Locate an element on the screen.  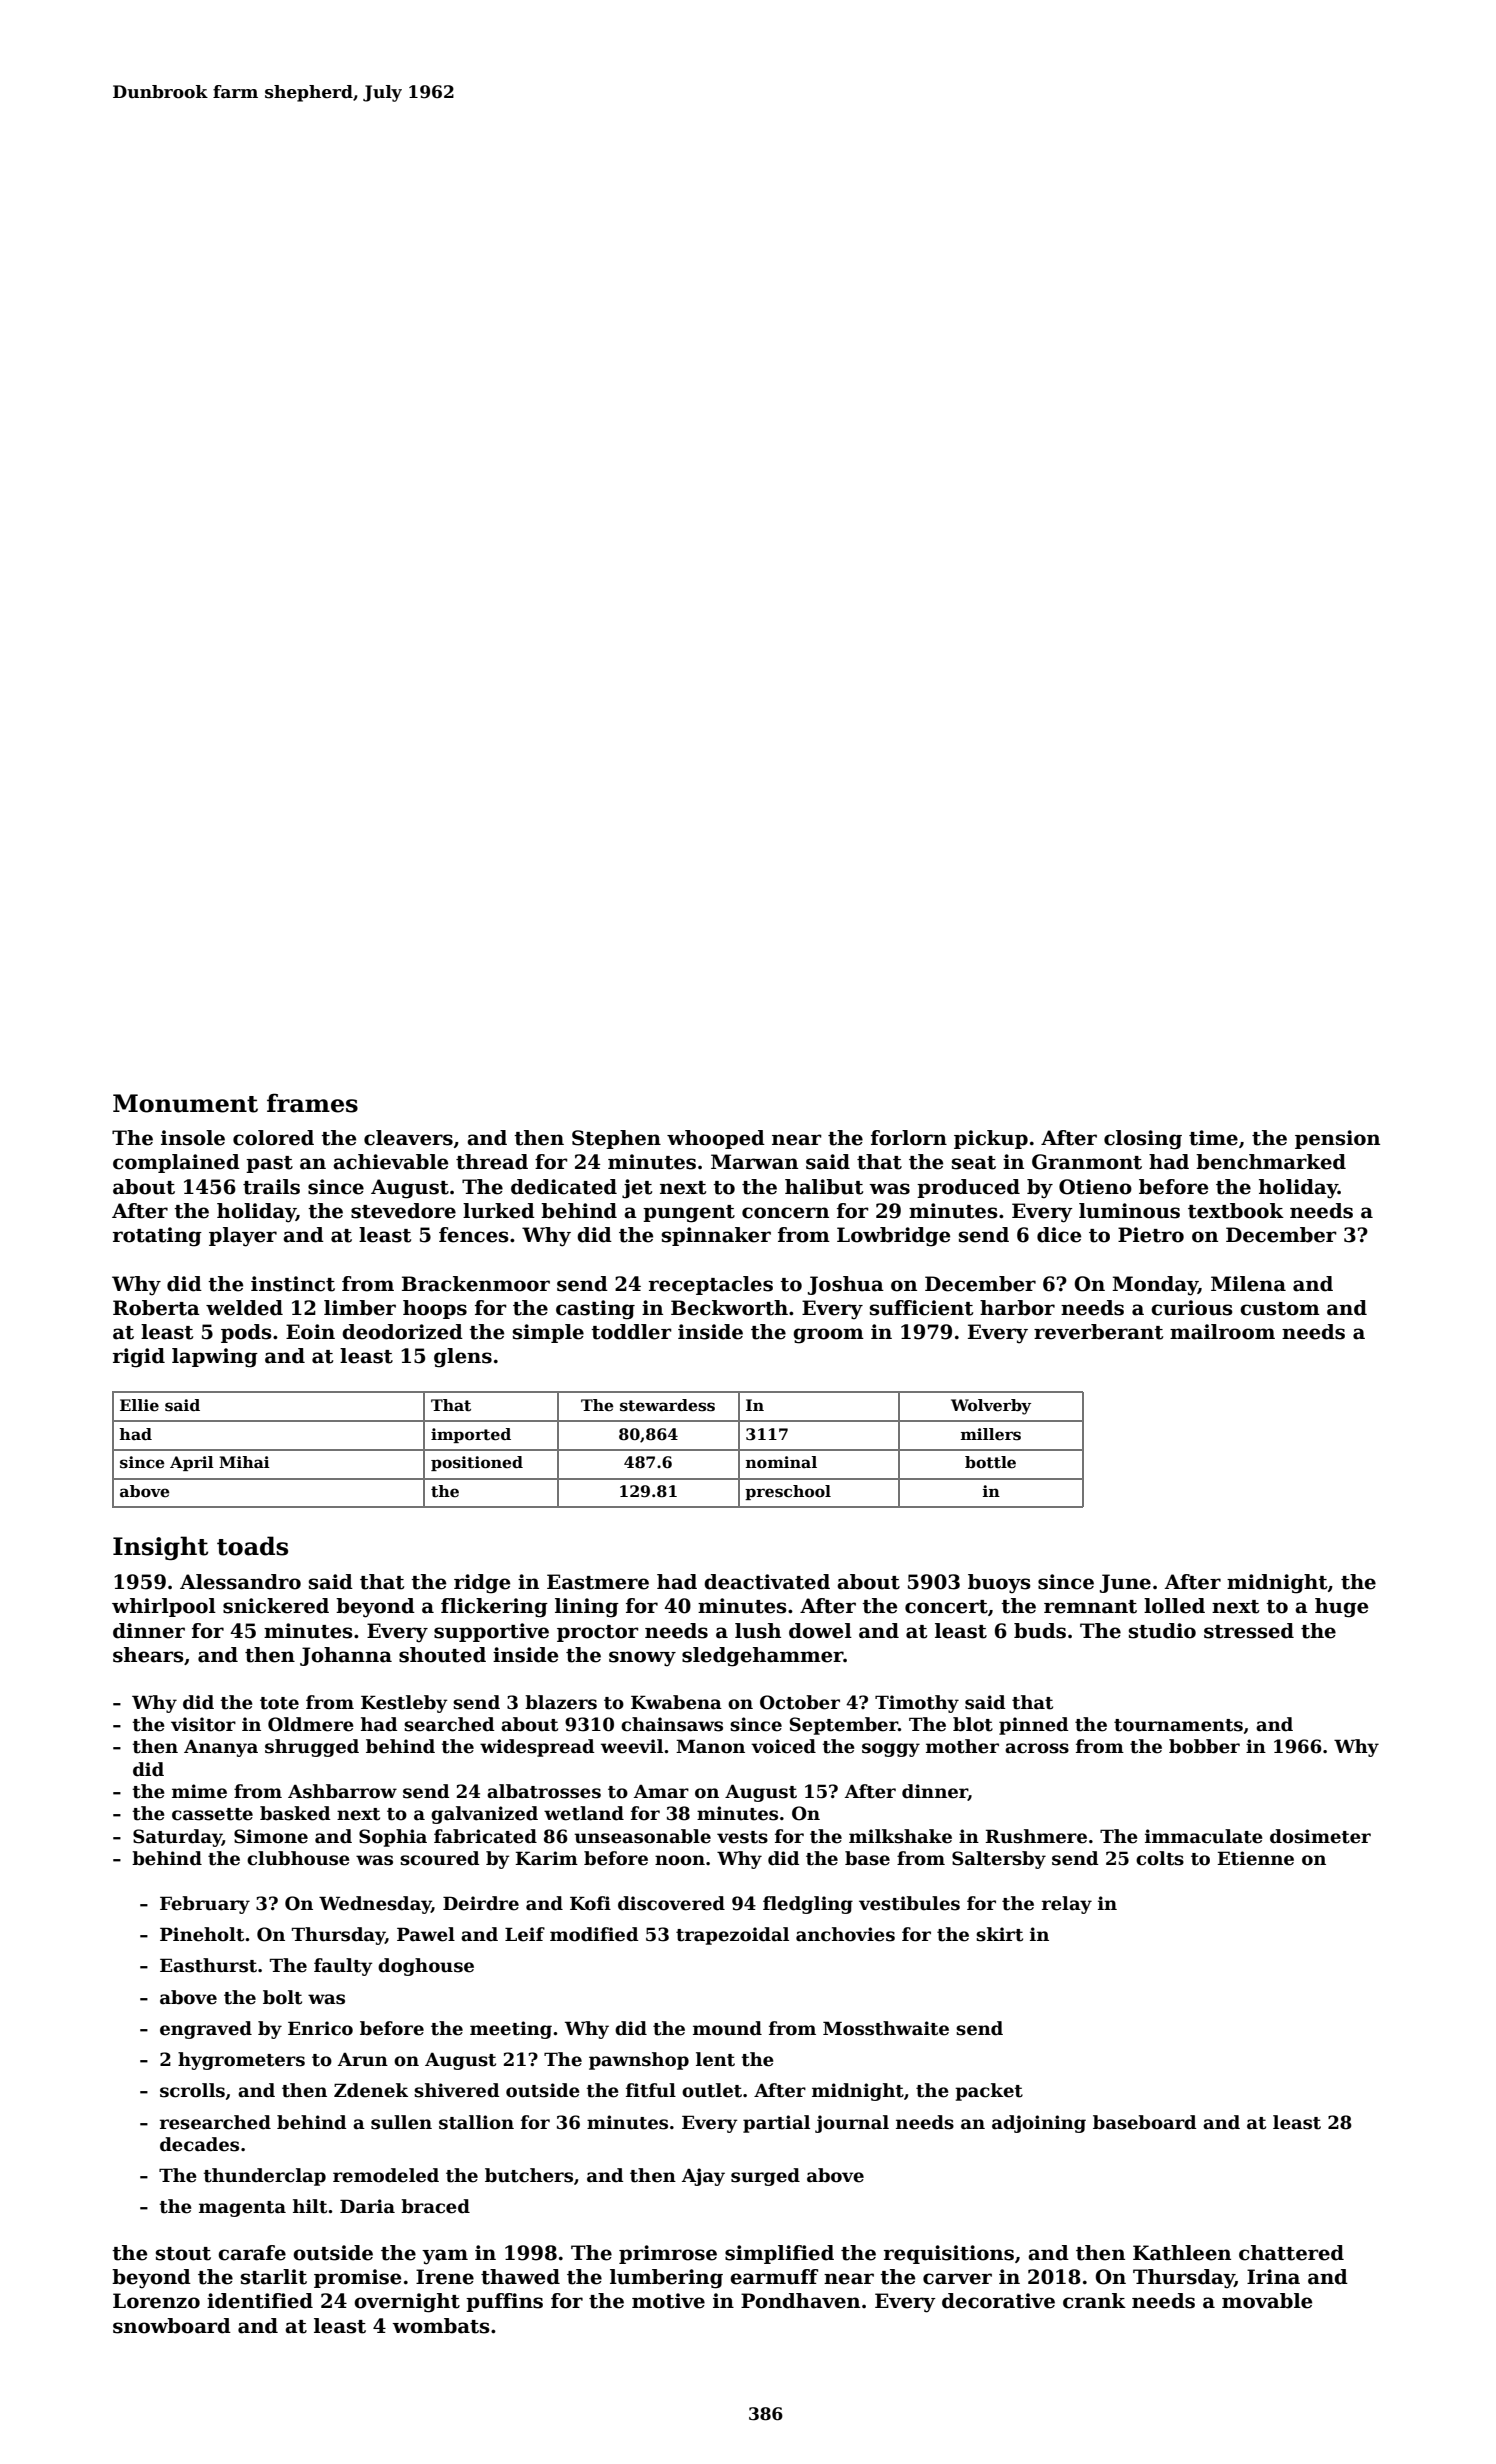
tournaments is located at coordinates (1178, 1725).
